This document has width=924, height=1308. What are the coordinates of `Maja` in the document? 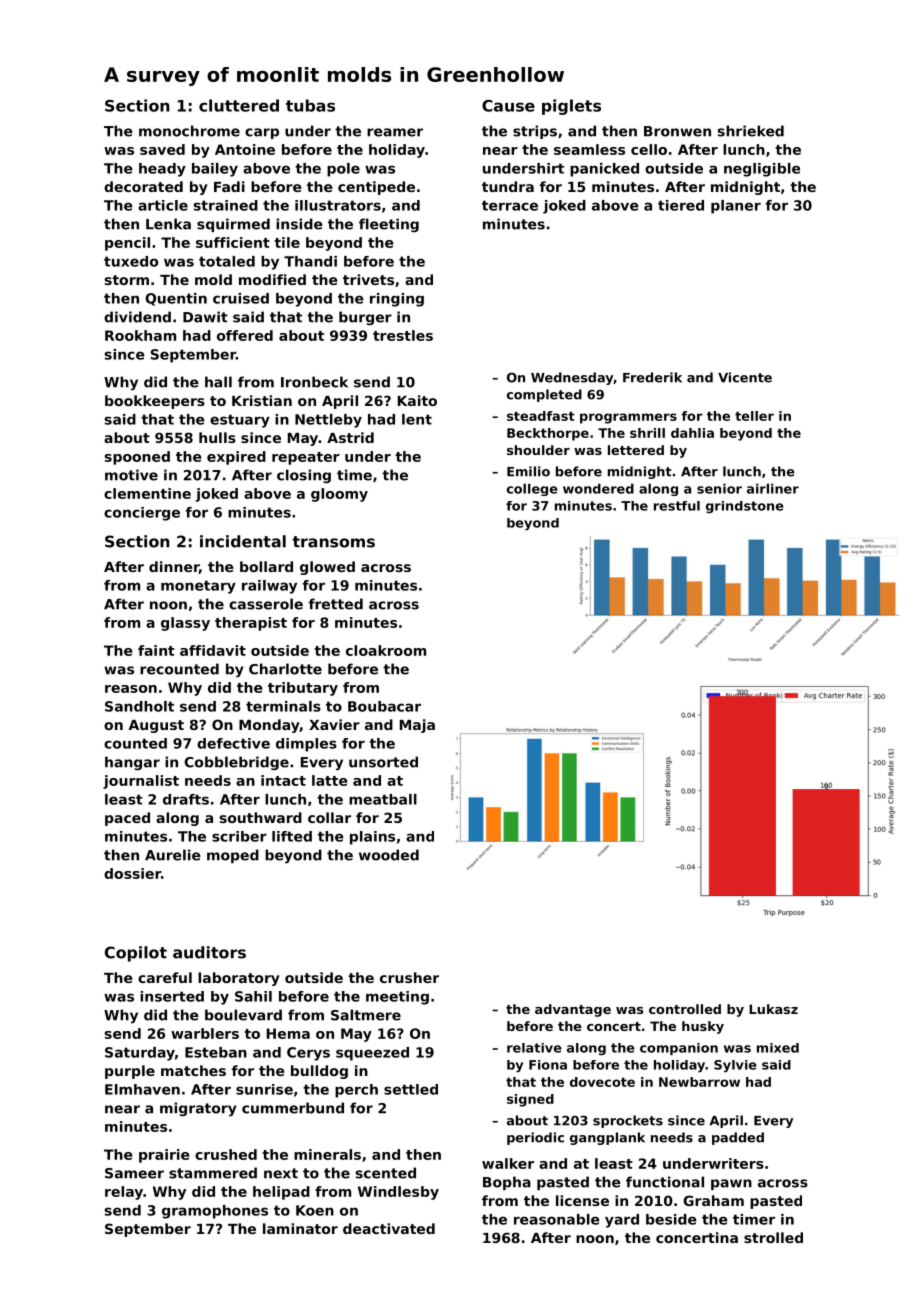 It's located at (417, 726).
